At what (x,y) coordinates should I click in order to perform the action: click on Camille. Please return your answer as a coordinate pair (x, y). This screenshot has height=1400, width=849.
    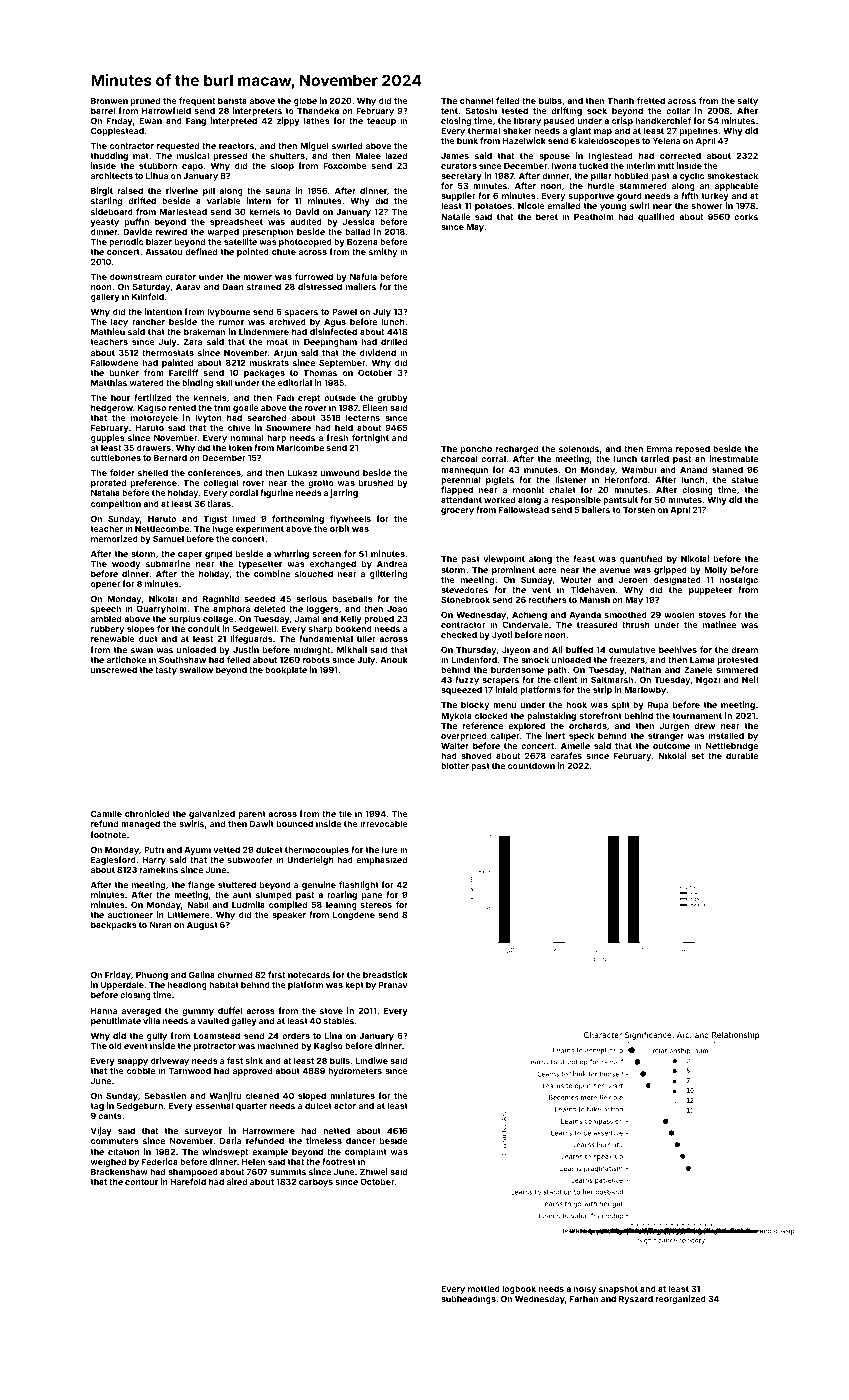
    Looking at the image, I should click on (106, 813).
